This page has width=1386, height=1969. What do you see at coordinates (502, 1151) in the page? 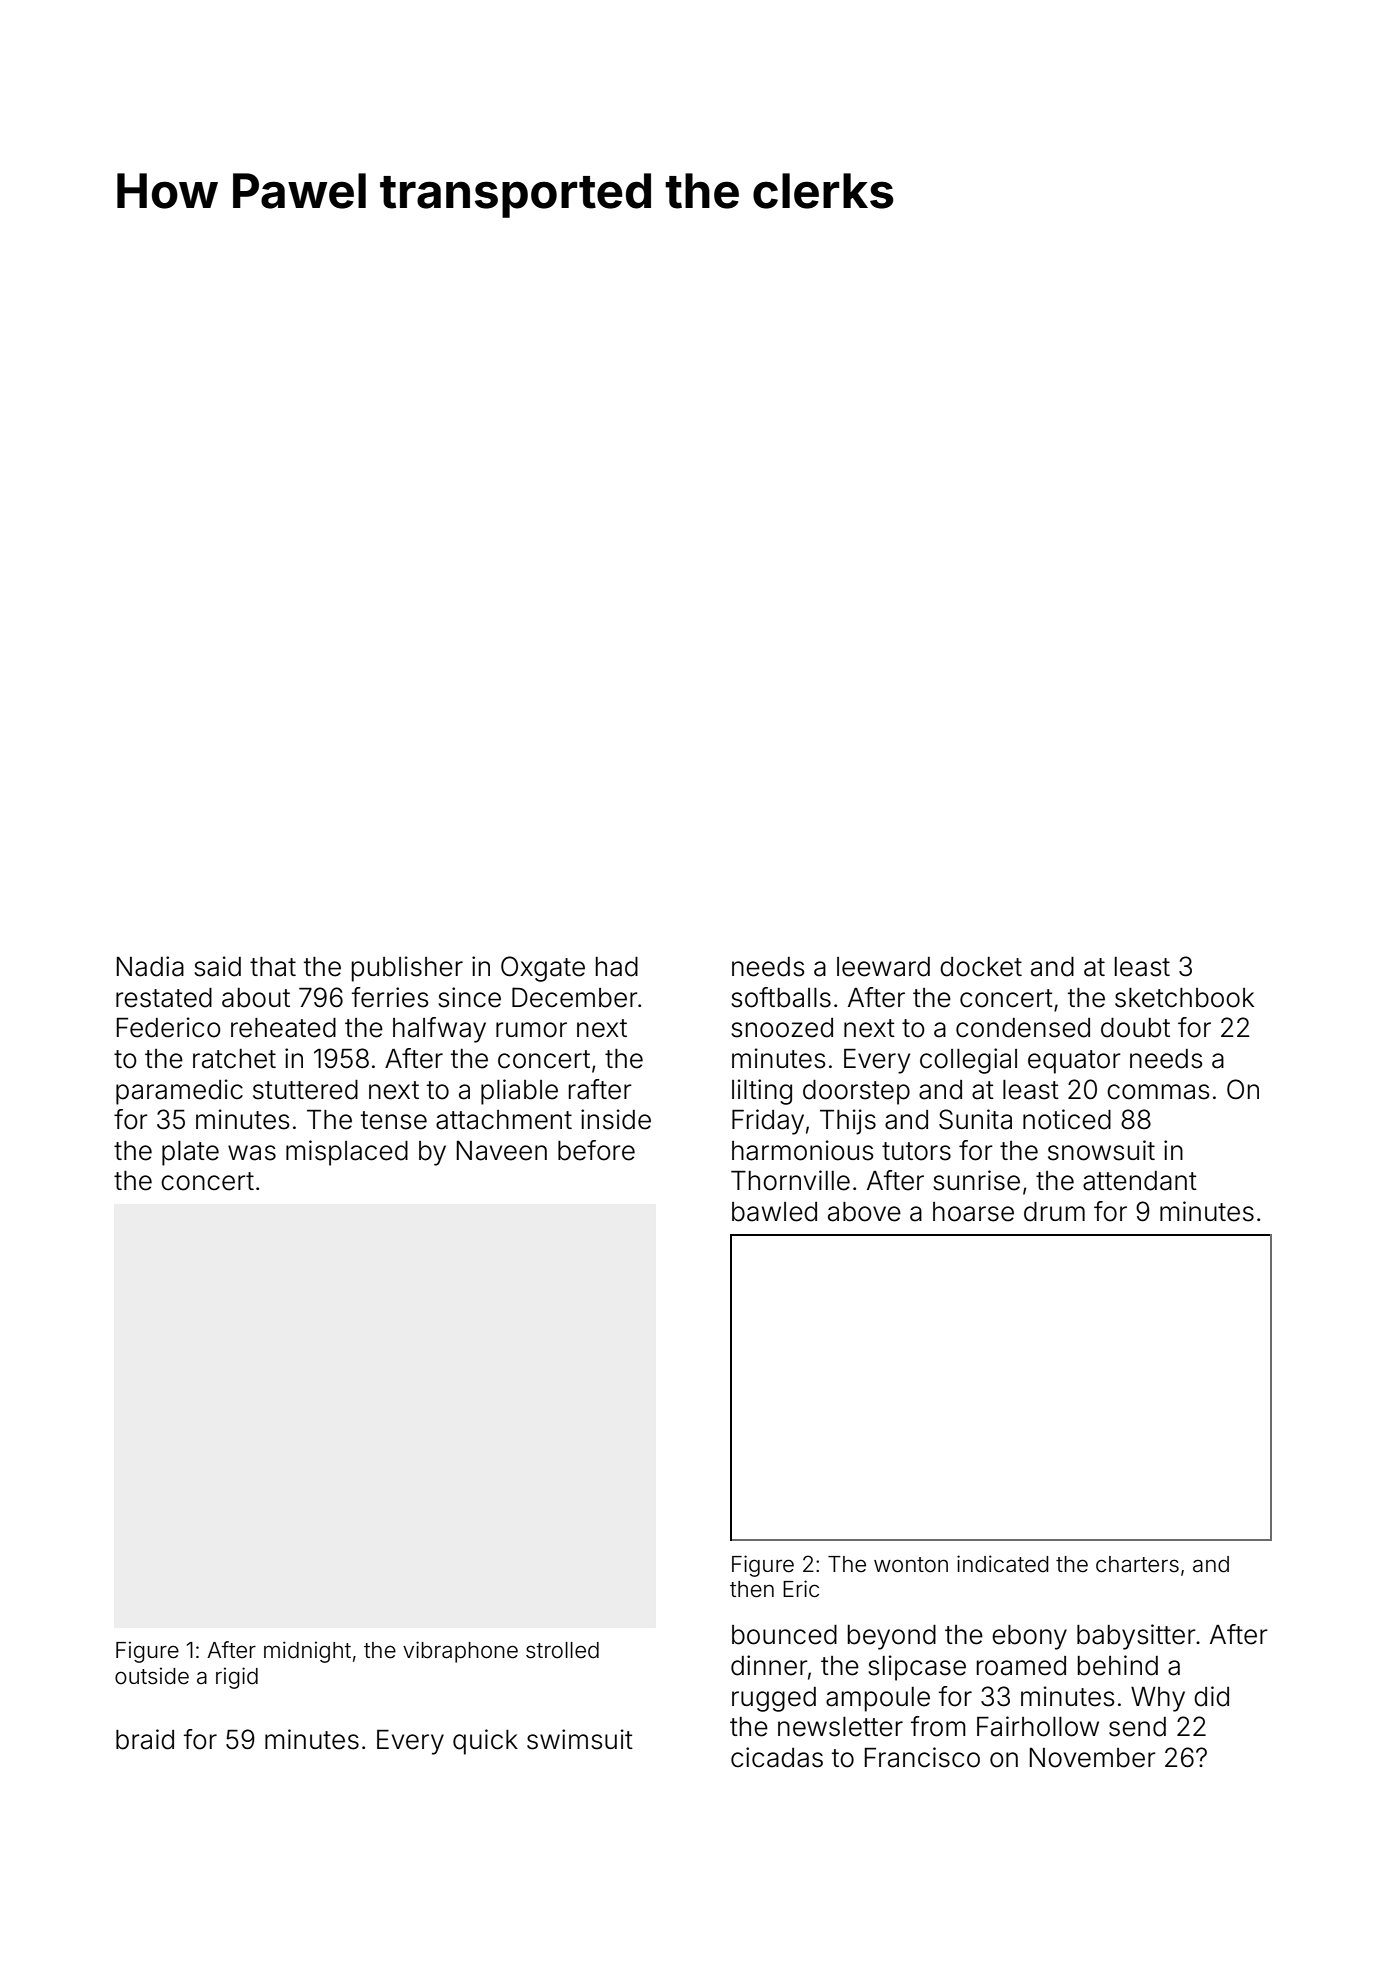
I see `Naveen` at bounding box center [502, 1151].
